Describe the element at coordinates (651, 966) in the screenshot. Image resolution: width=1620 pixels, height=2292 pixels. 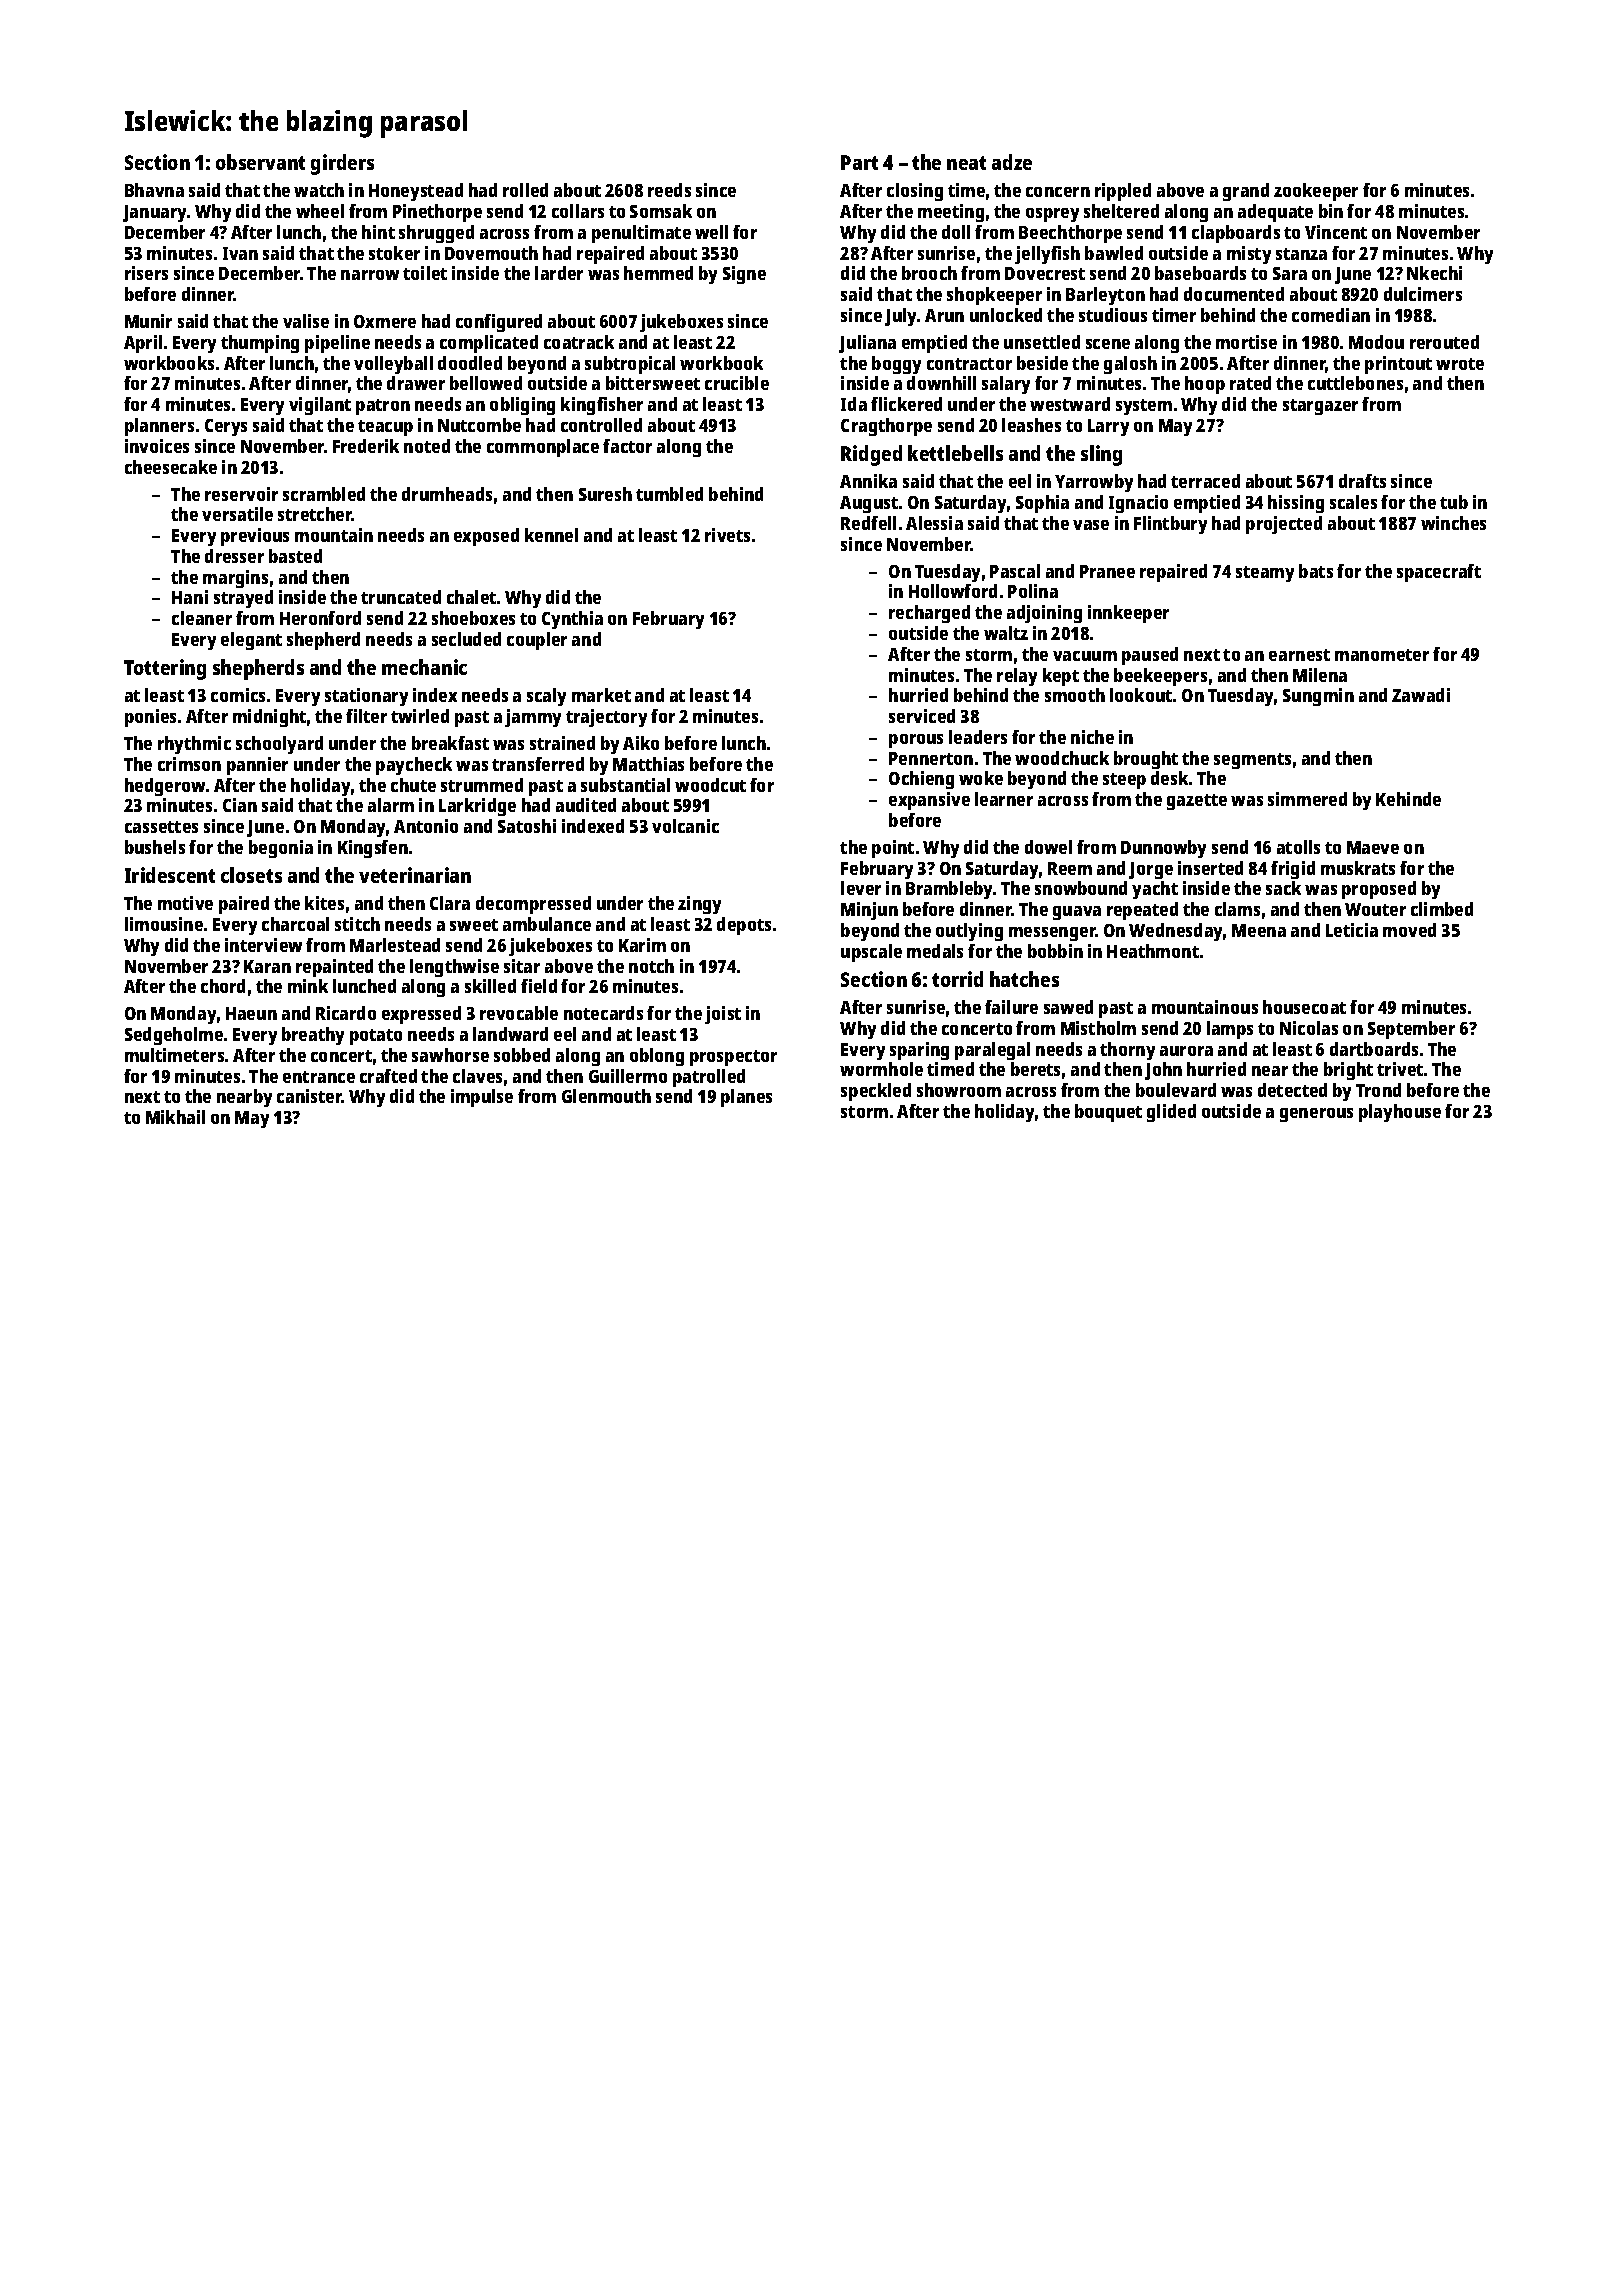
I see `notch` at that location.
